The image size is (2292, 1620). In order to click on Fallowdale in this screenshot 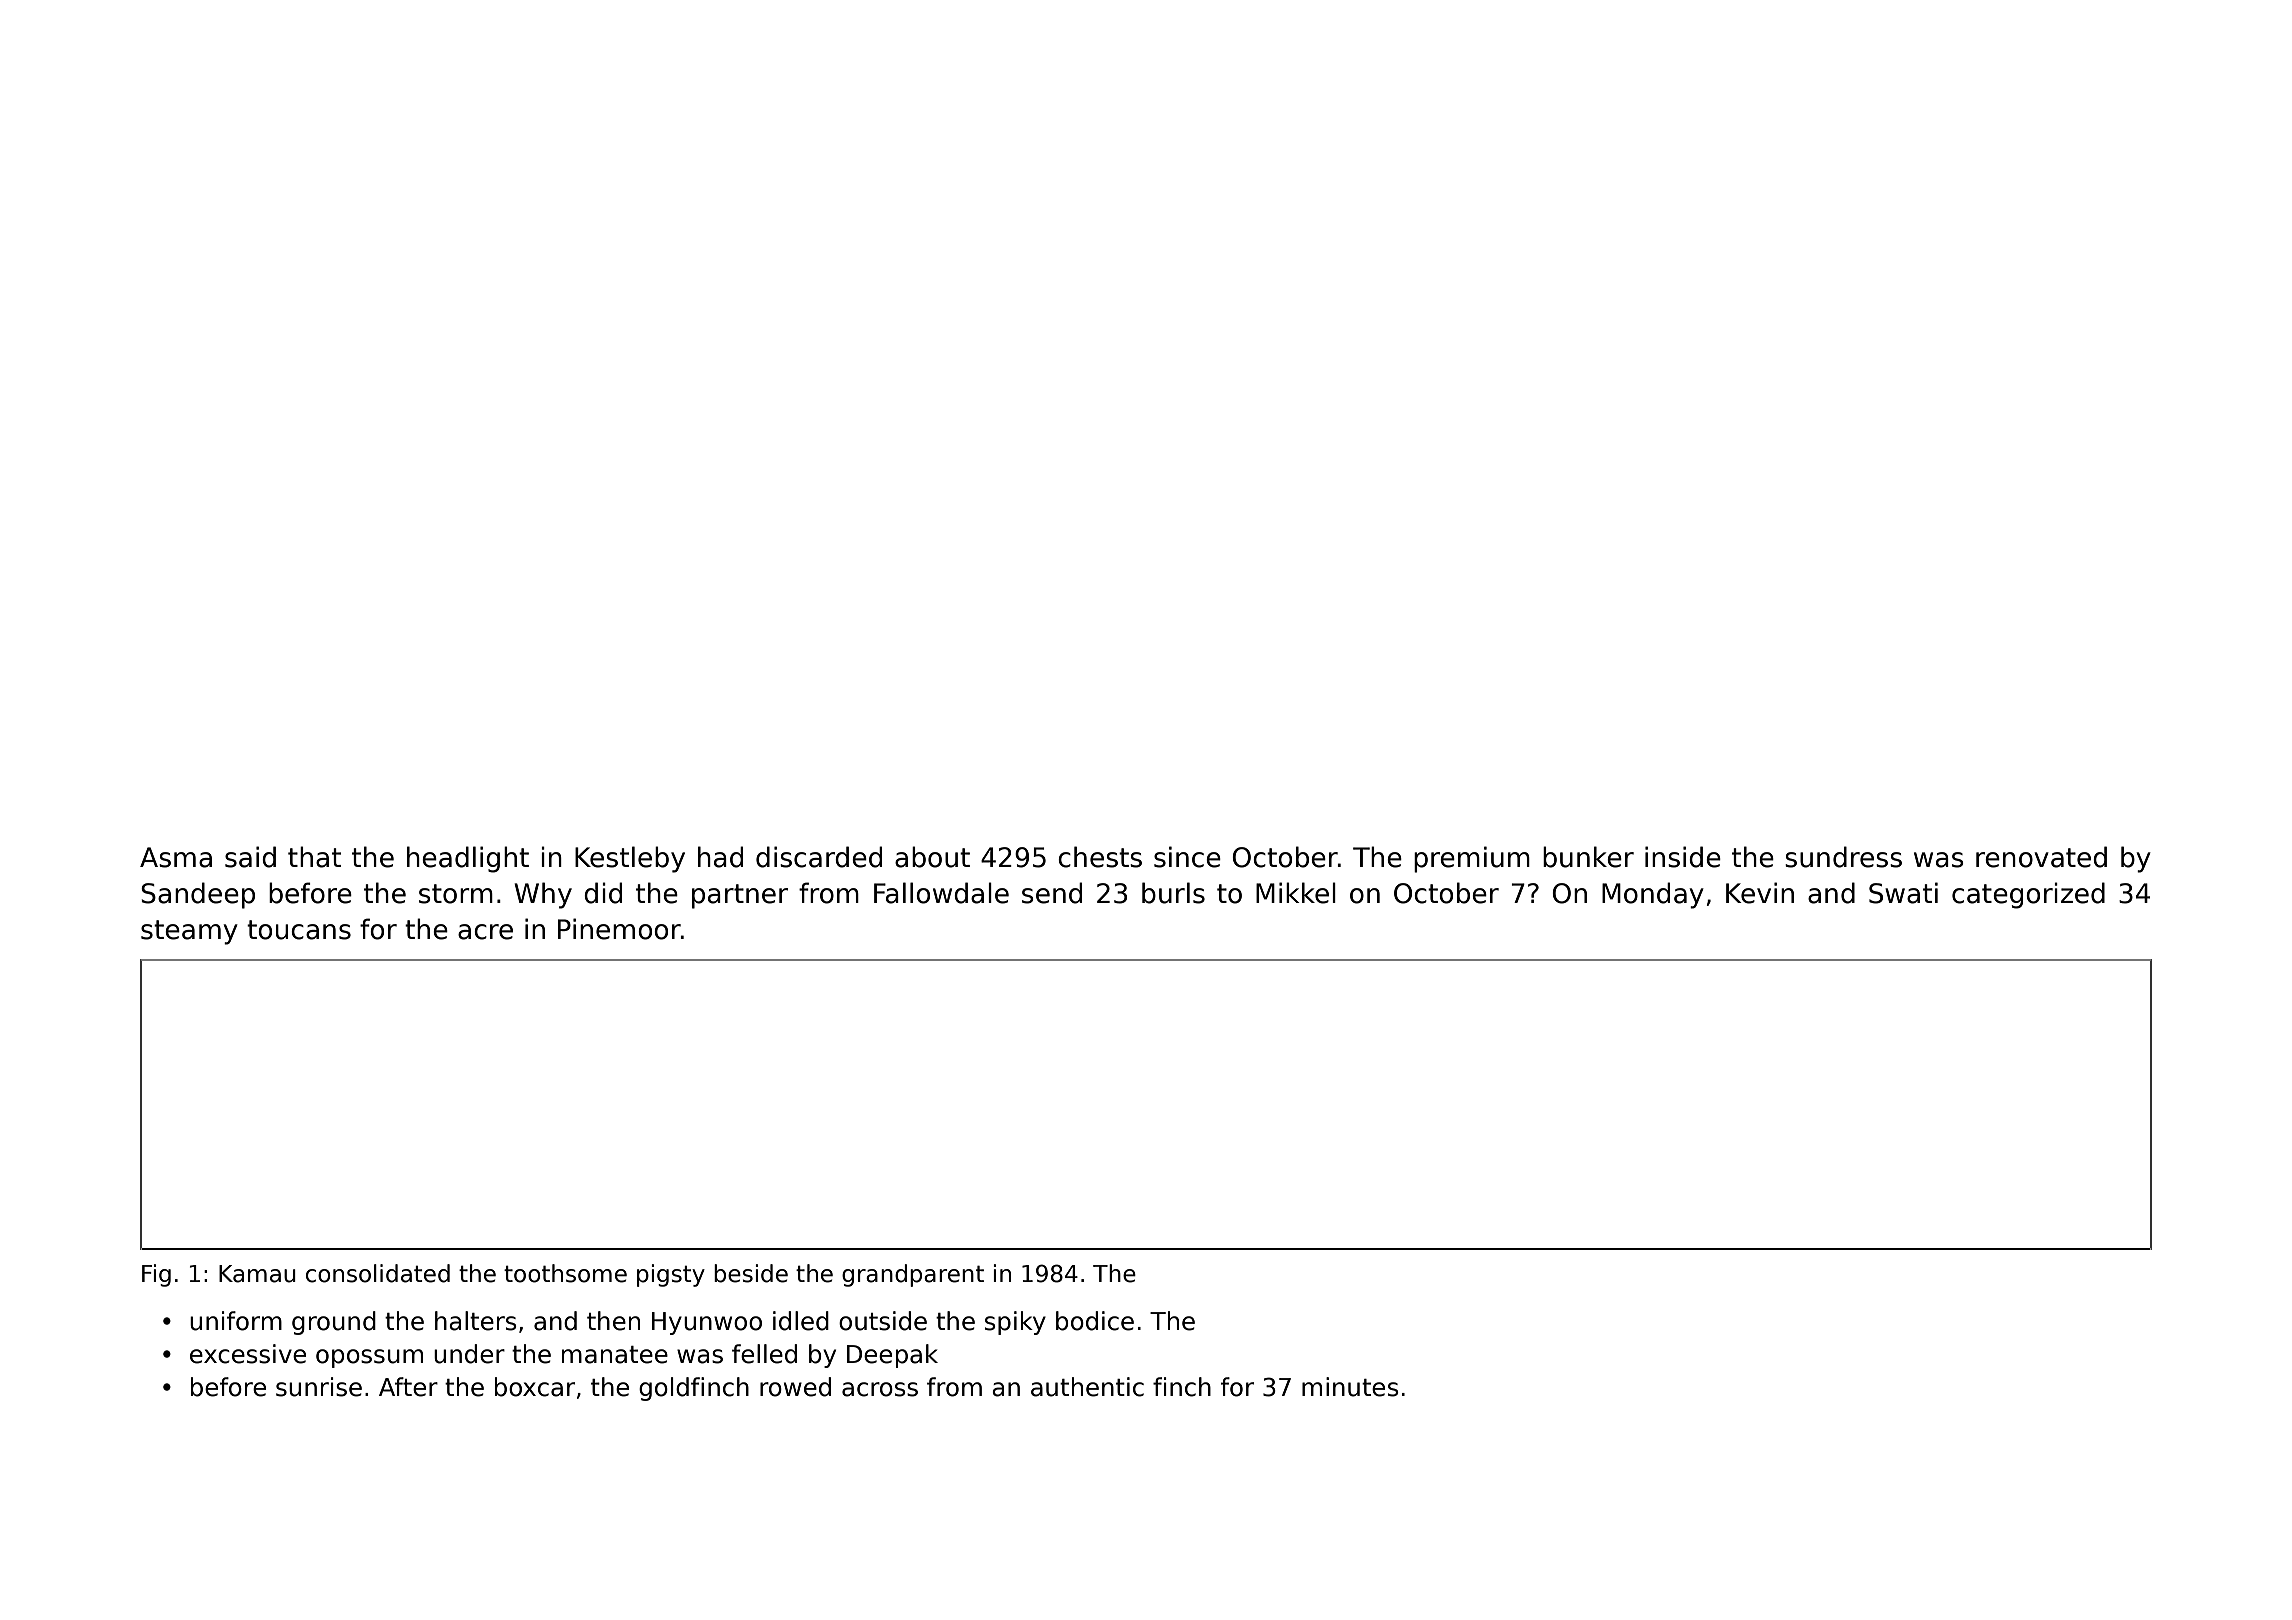, I will do `click(941, 893)`.
